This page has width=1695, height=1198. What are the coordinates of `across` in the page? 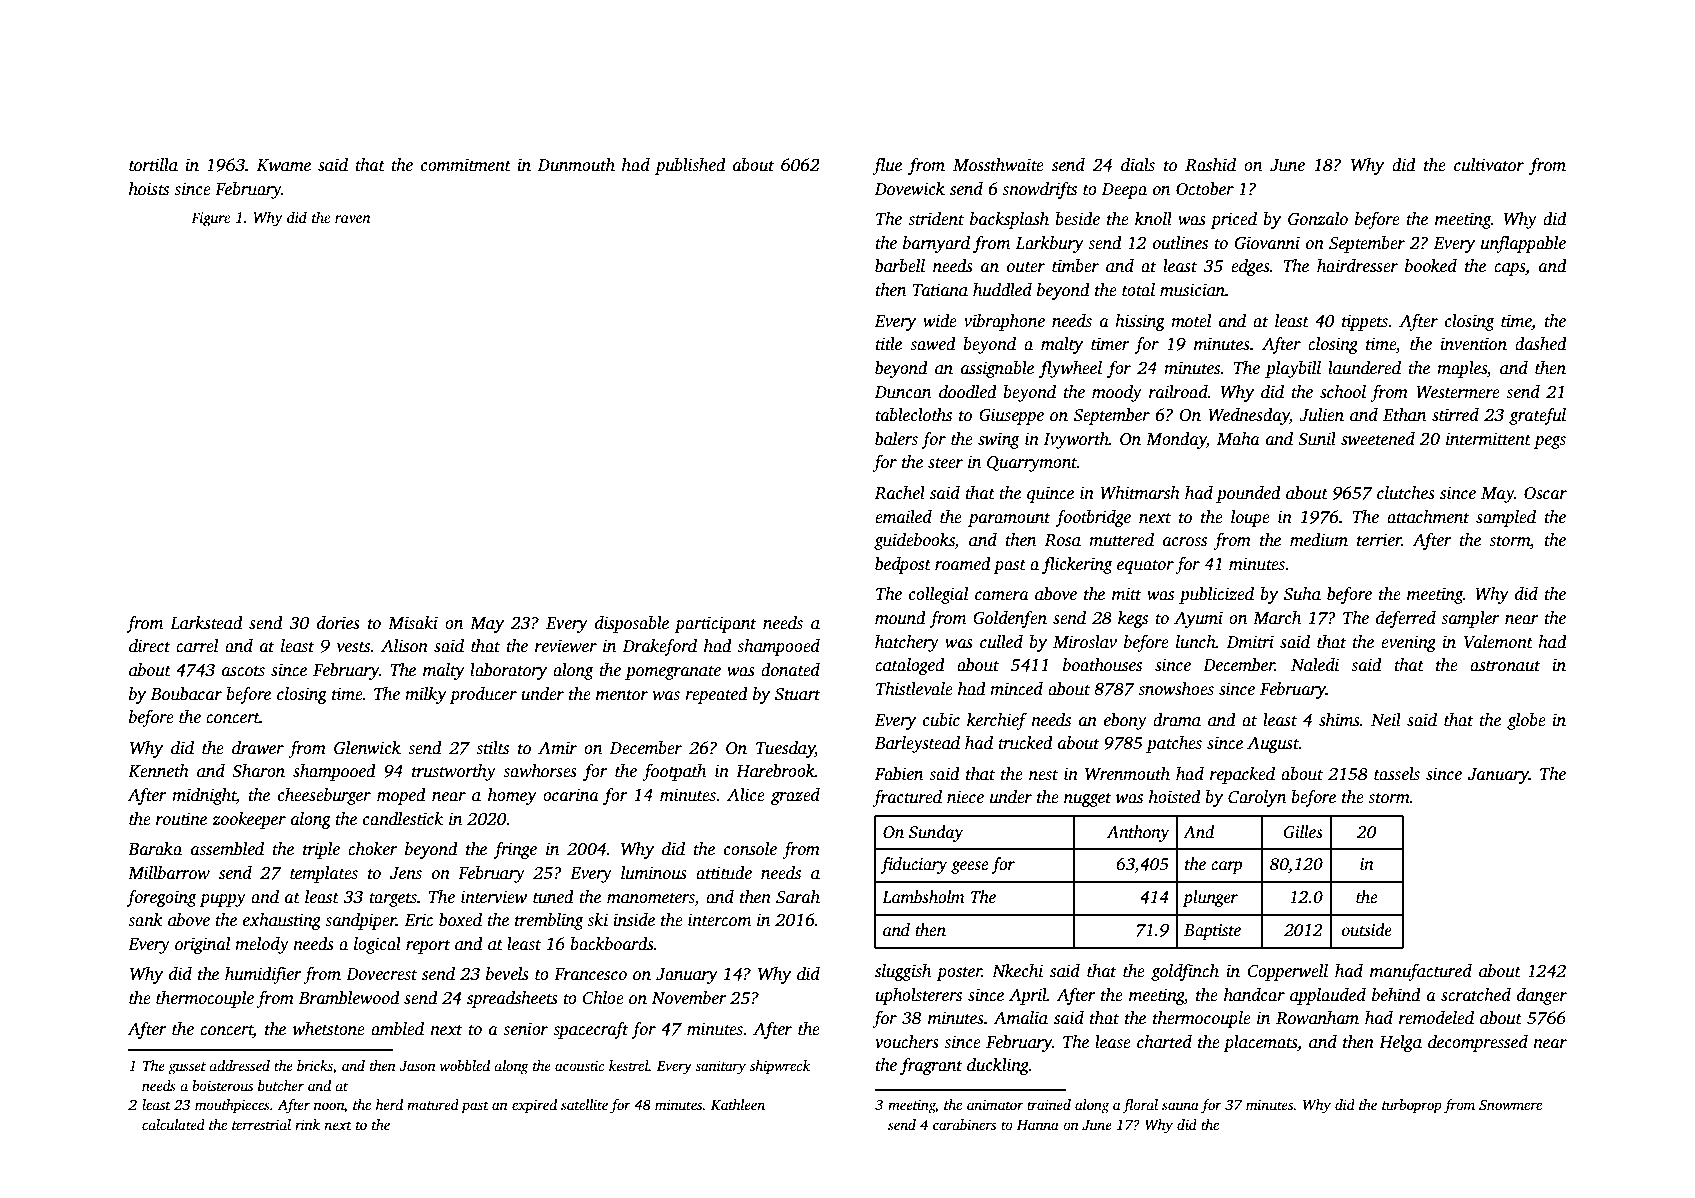 It's located at (1185, 542).
